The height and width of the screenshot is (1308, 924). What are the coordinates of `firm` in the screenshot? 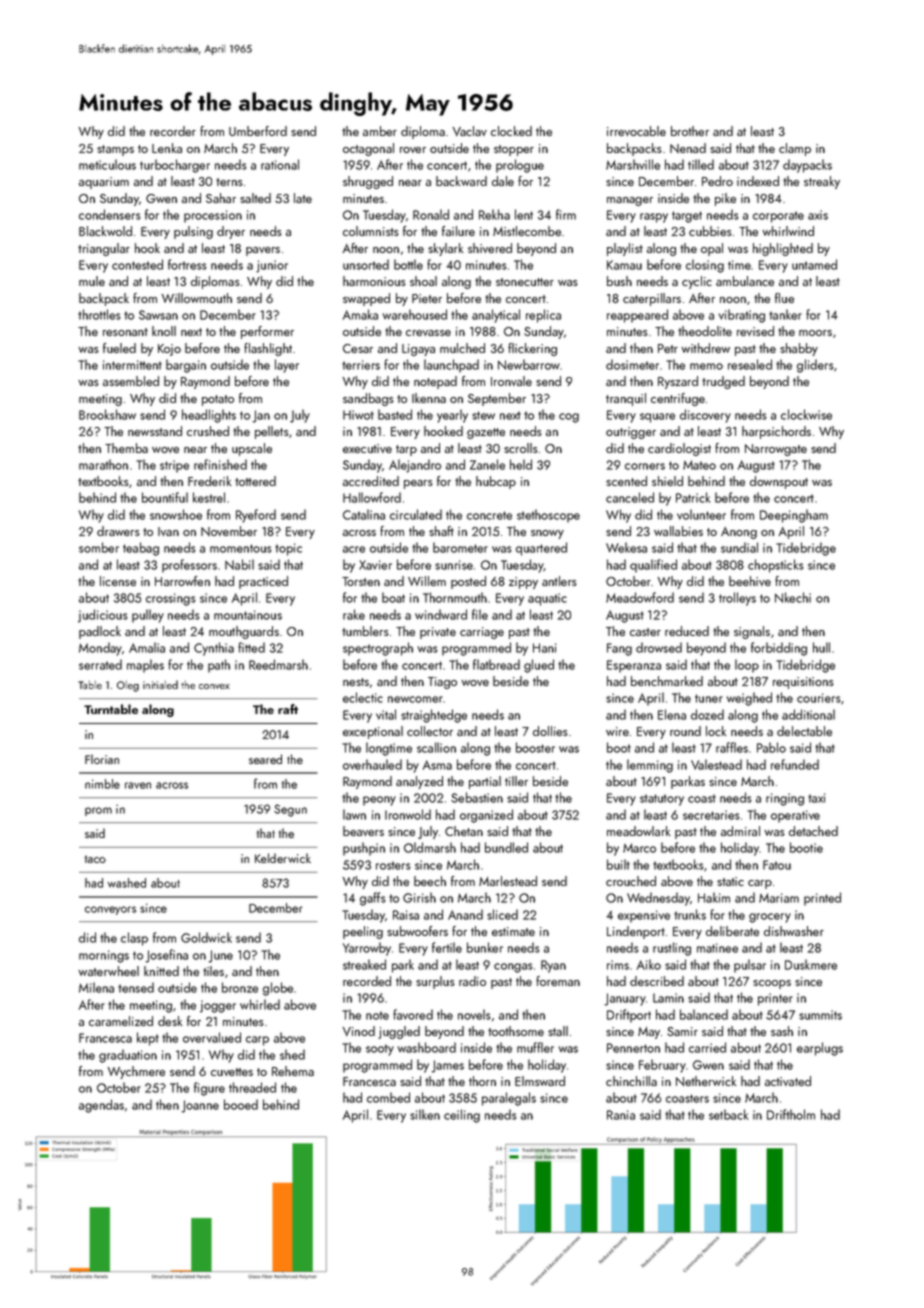 It's located at (566, 214).
